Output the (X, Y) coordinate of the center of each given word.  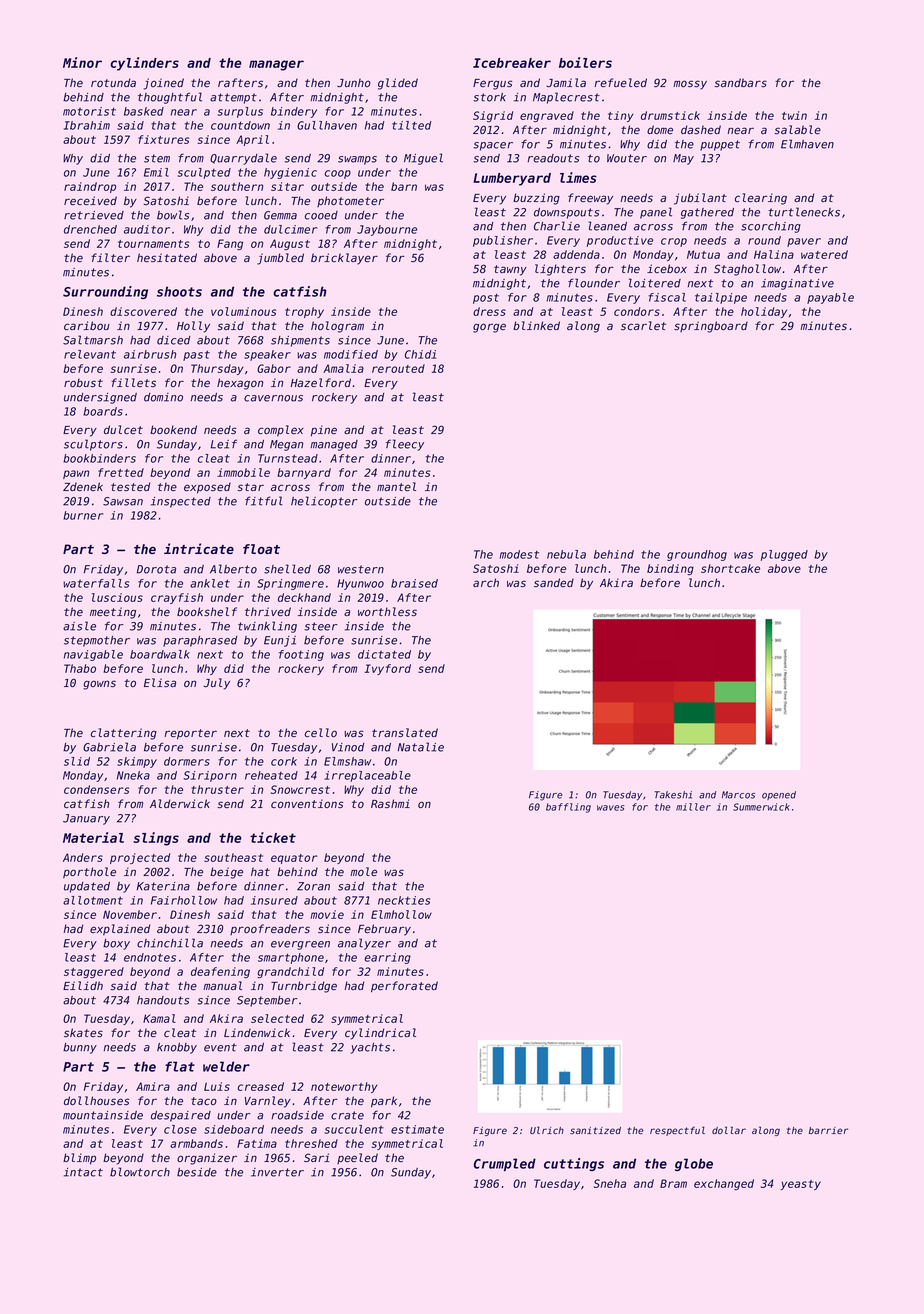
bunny (80, 1048)
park (384, 1102)
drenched (90, 229)
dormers (187, 761)
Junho (354, 82)
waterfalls (96, 583)
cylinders (144, 64)
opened (779, 795)
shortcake (730, 568)
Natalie (421, 747)
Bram (673, 1183)
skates (83, 1032)
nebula (566, 554)
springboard (711, 327)
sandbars (740, 82)
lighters (560, 270)
